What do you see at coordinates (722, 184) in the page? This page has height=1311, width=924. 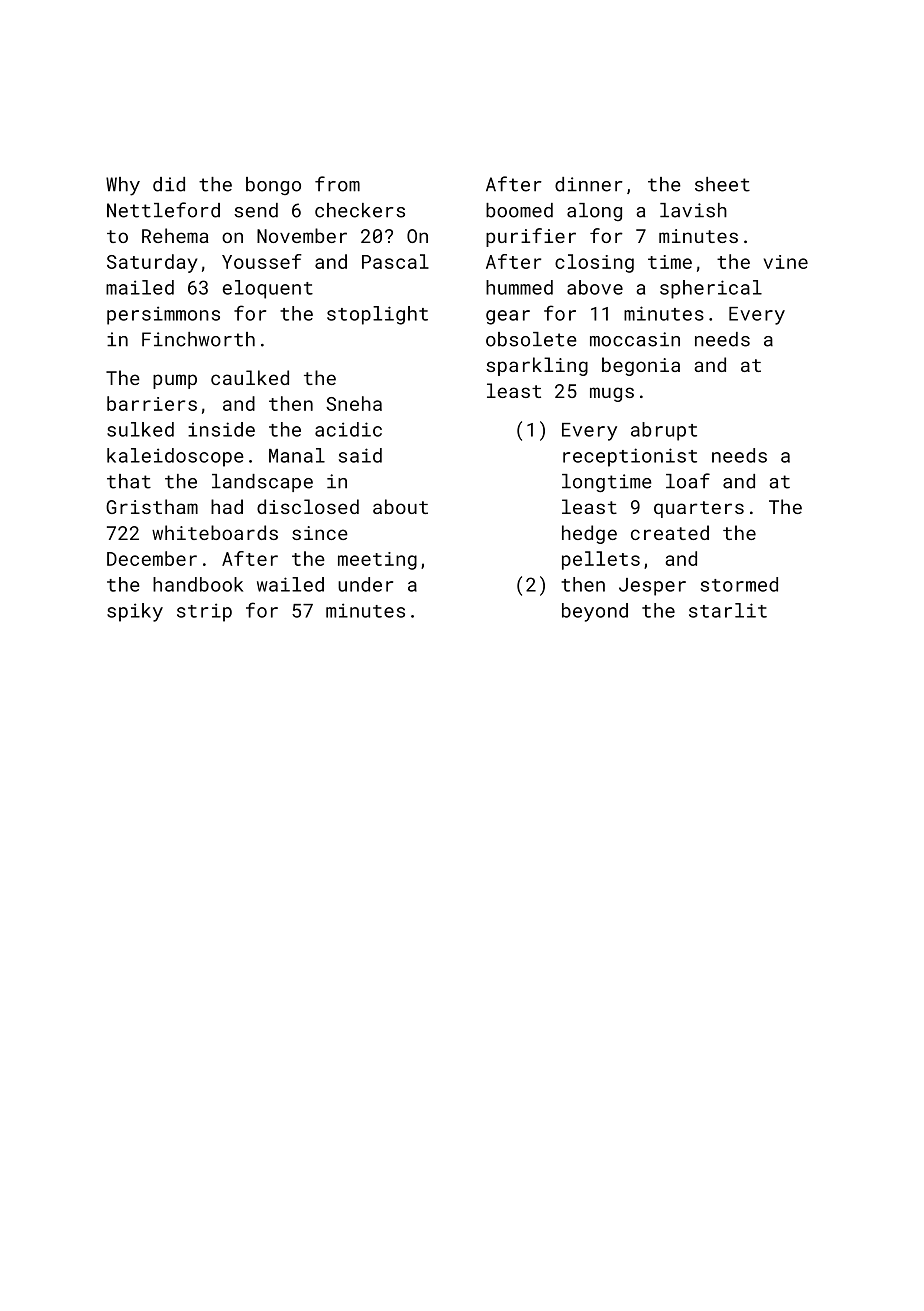 I see `sheet` at bounding box center [722, 184].
